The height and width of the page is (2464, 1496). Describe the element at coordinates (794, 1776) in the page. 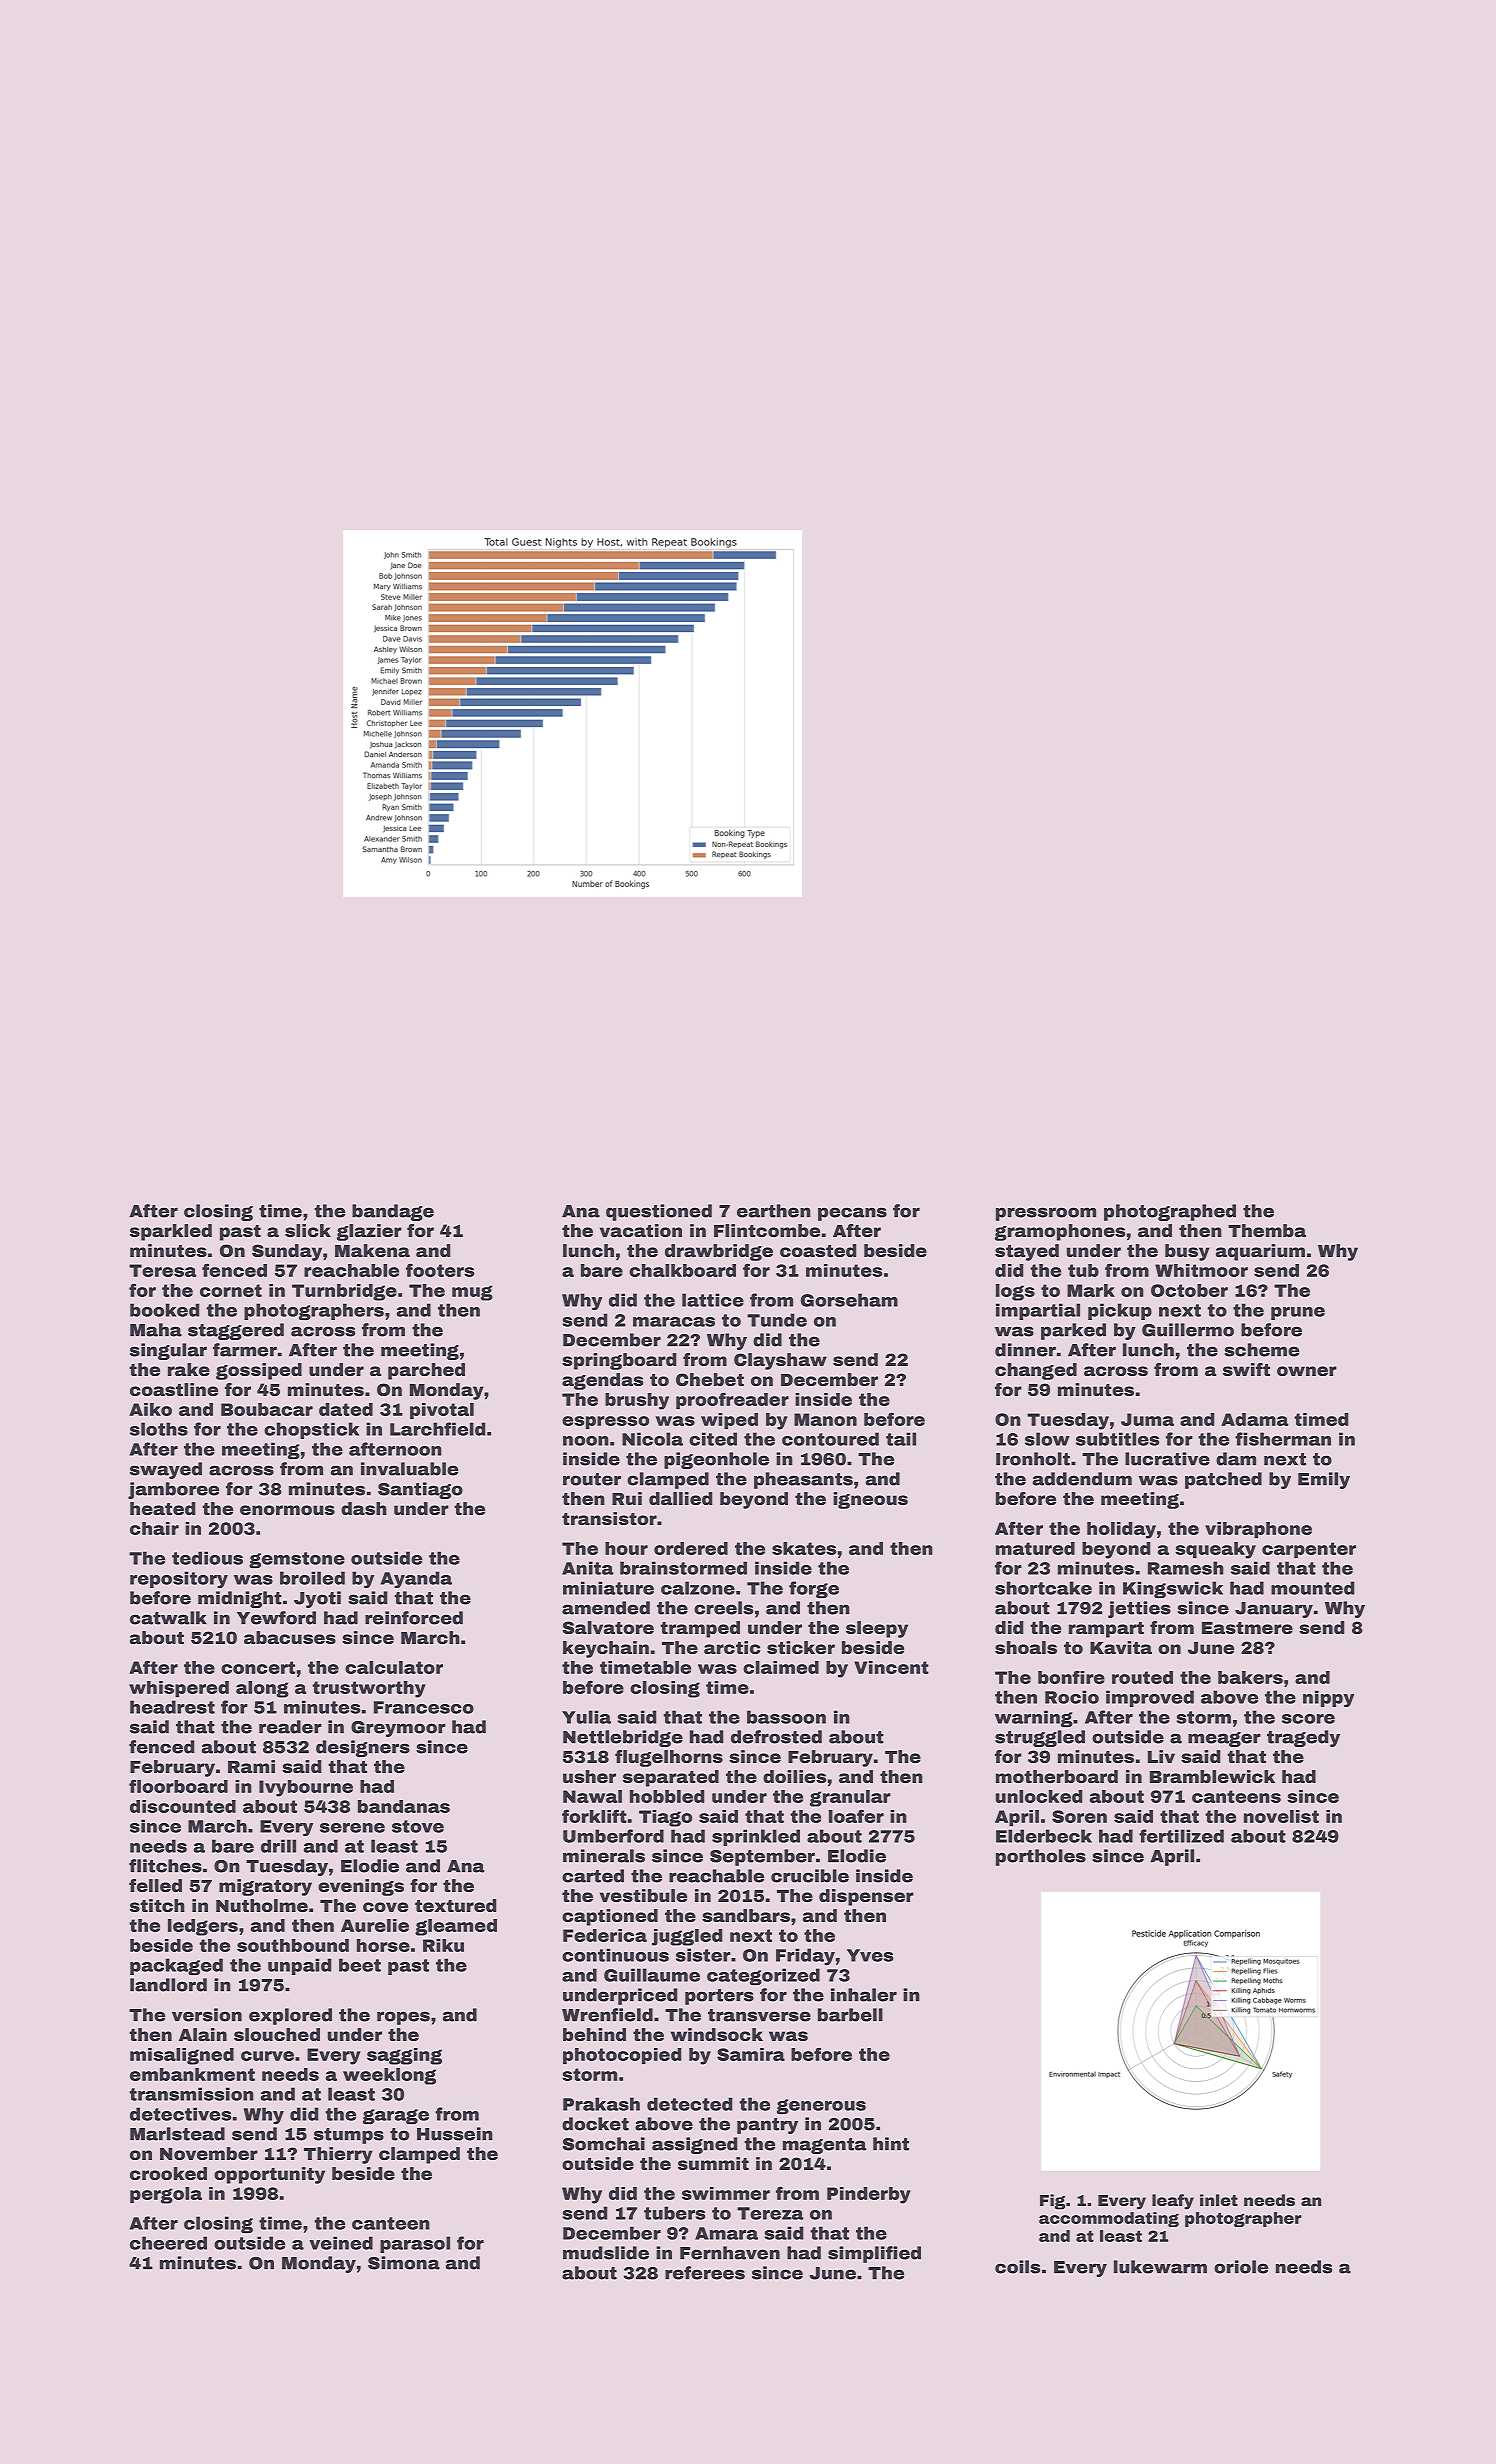

I see `doilies` at that location.
